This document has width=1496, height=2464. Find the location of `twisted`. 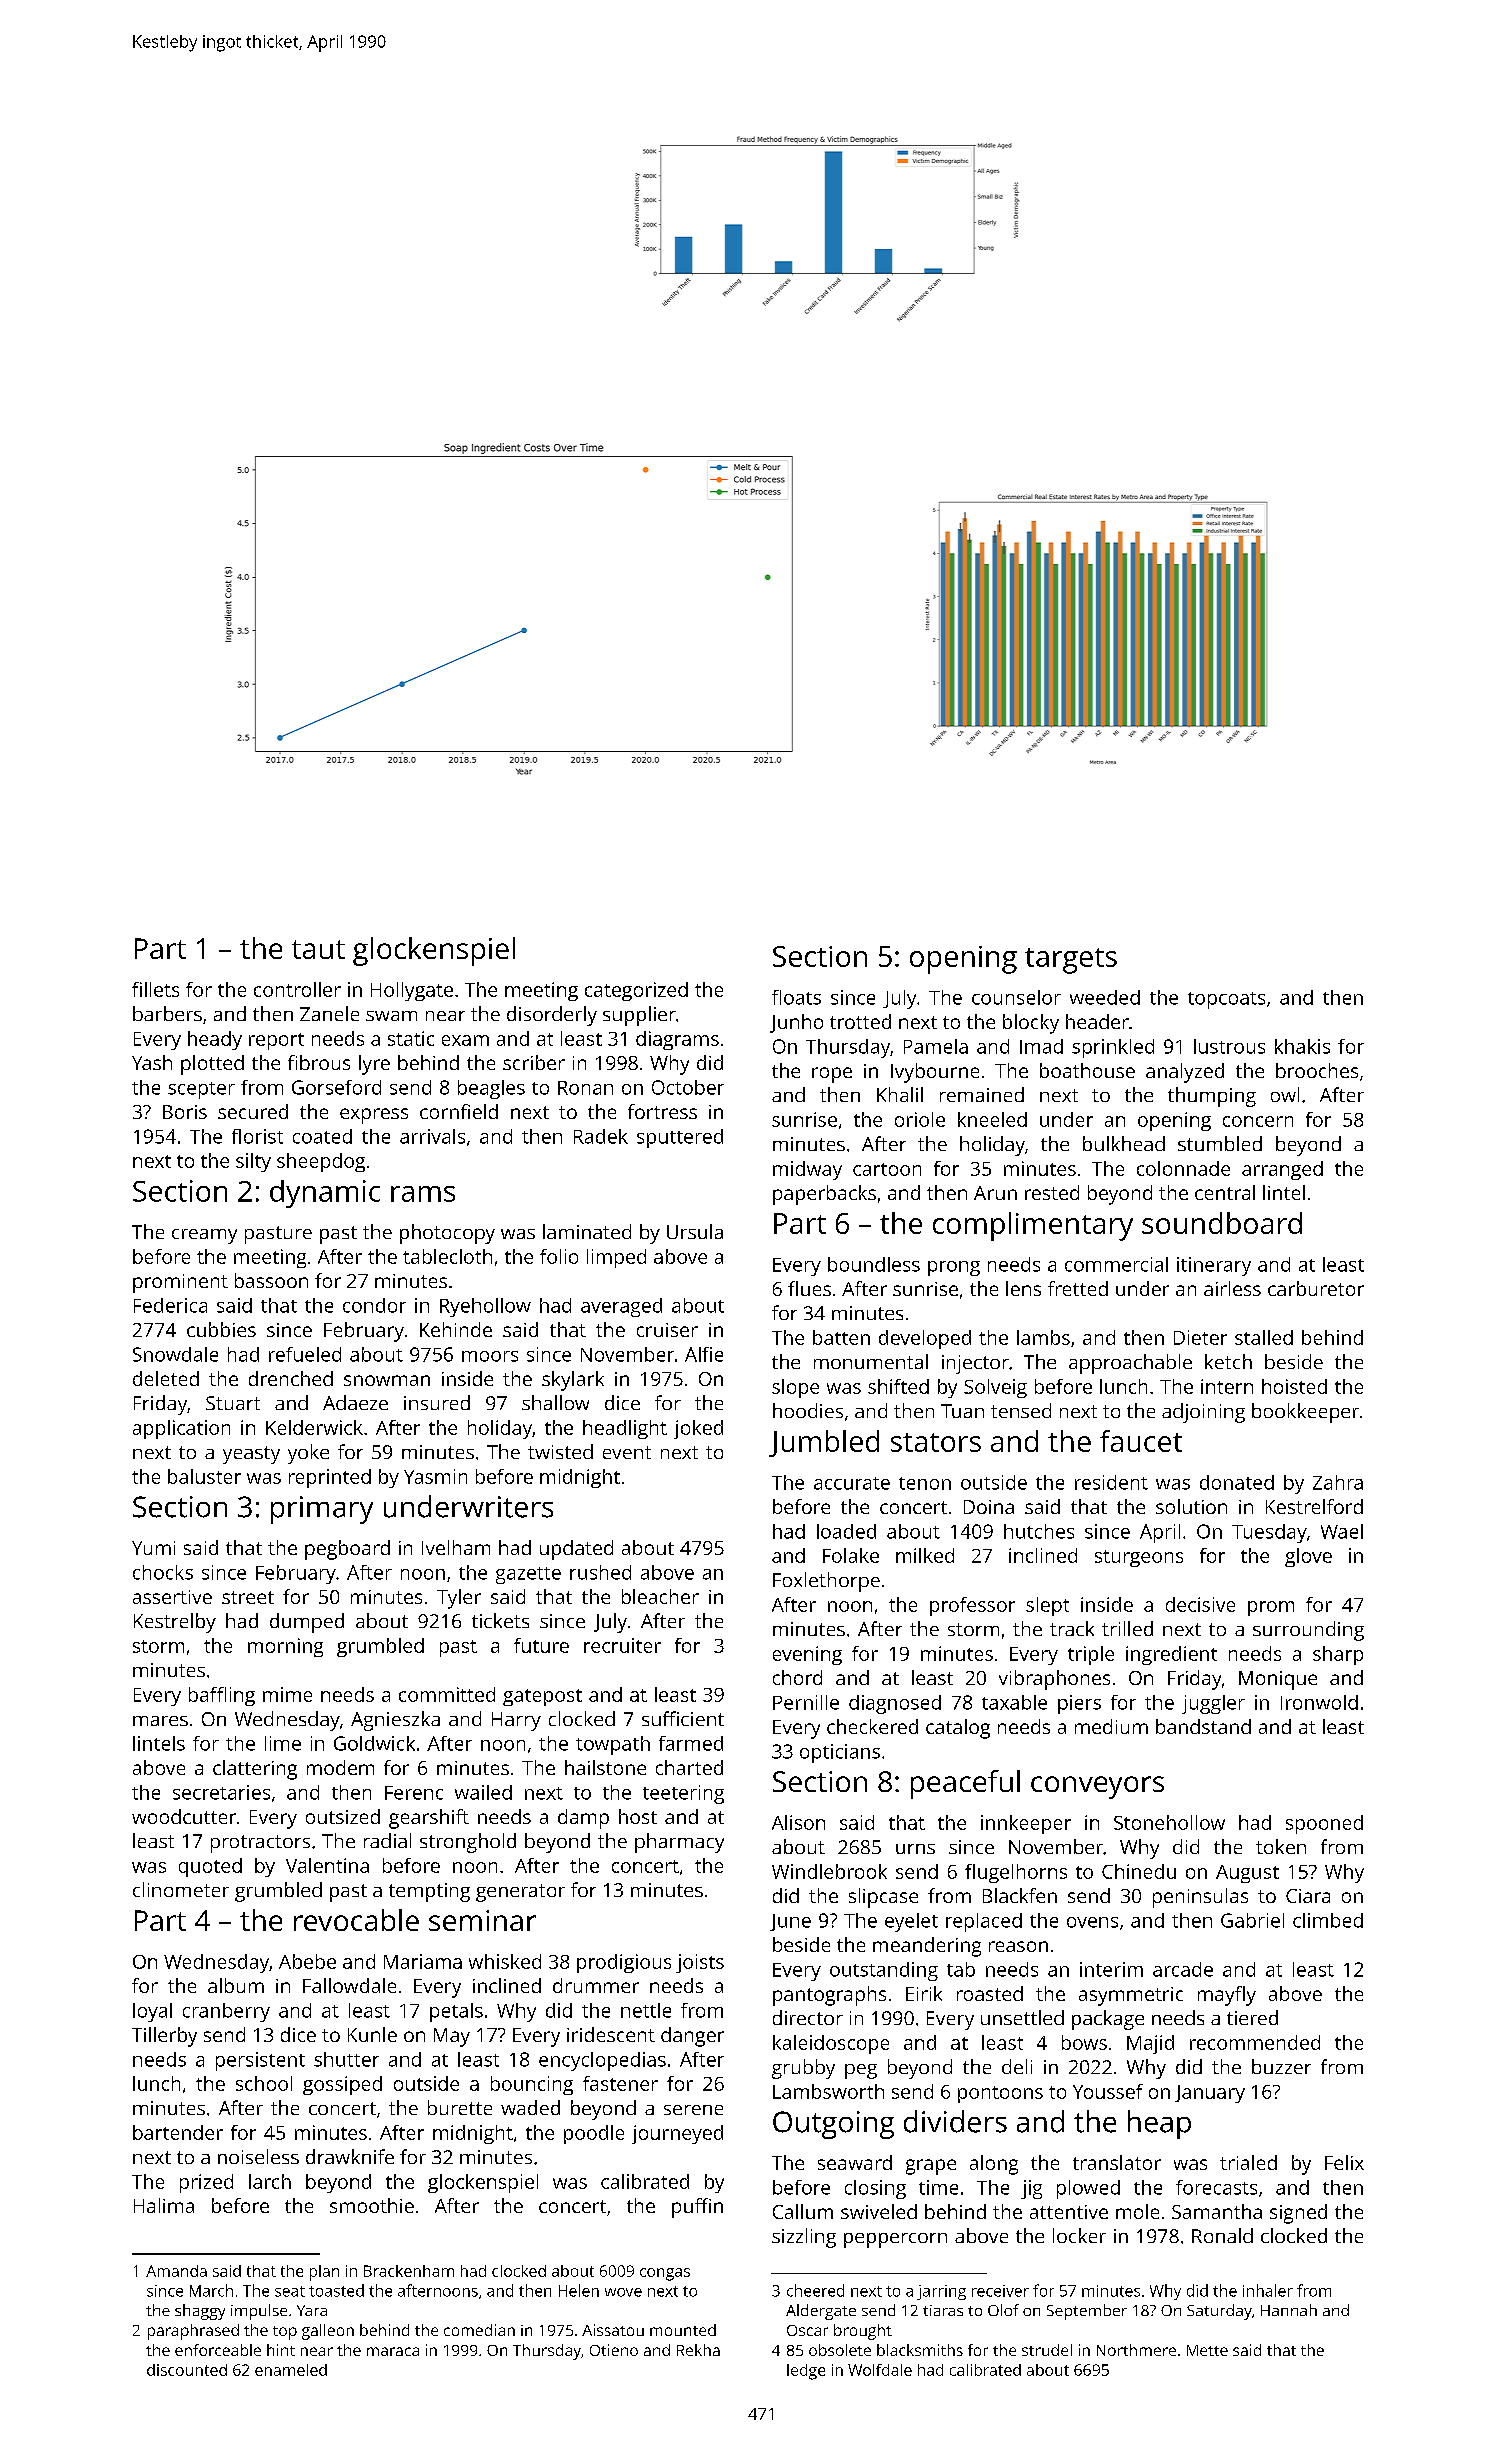

twisted is located at coordinates (560, 1451).
